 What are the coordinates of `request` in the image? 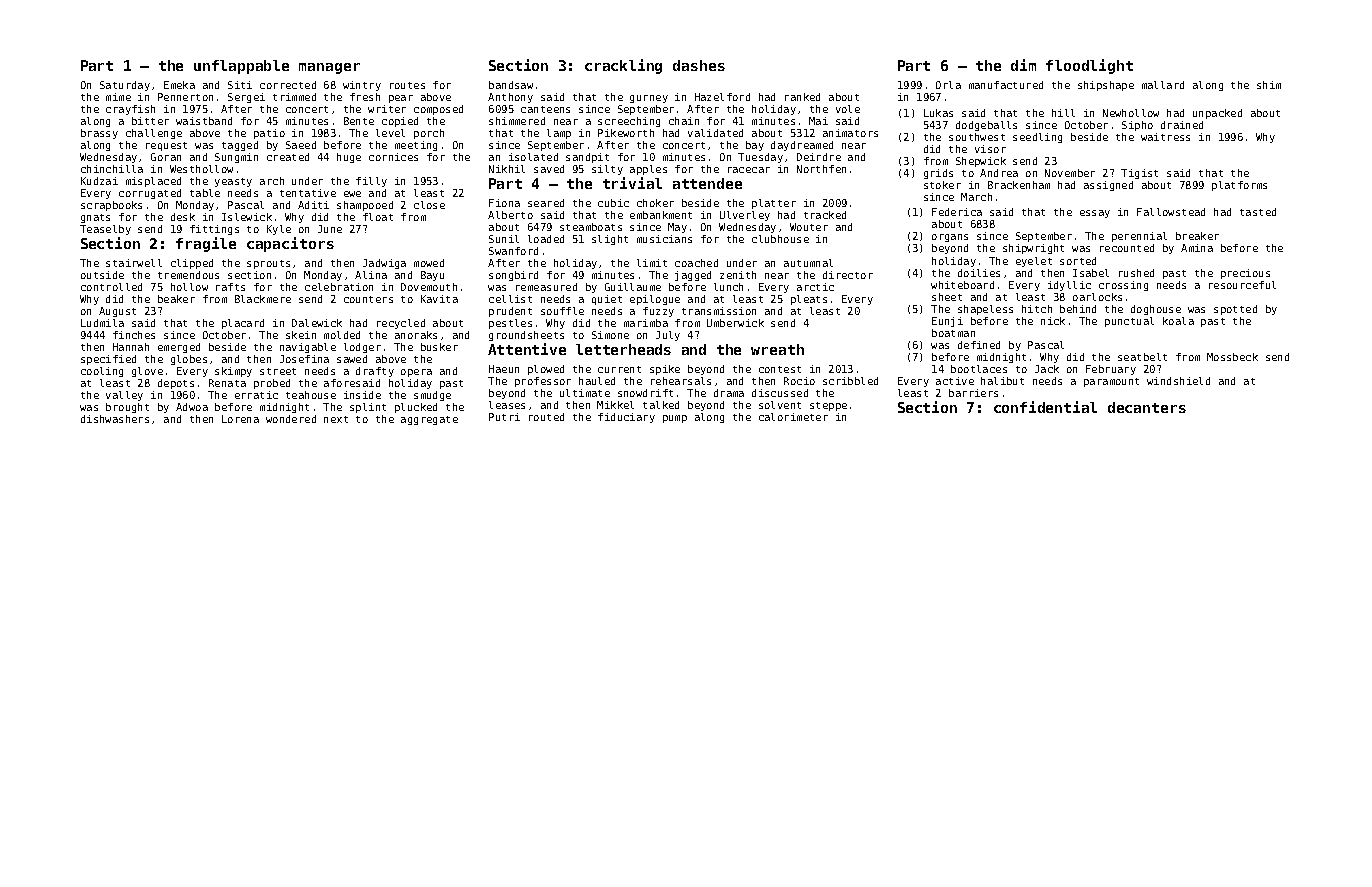 It's located at (166, 146).
